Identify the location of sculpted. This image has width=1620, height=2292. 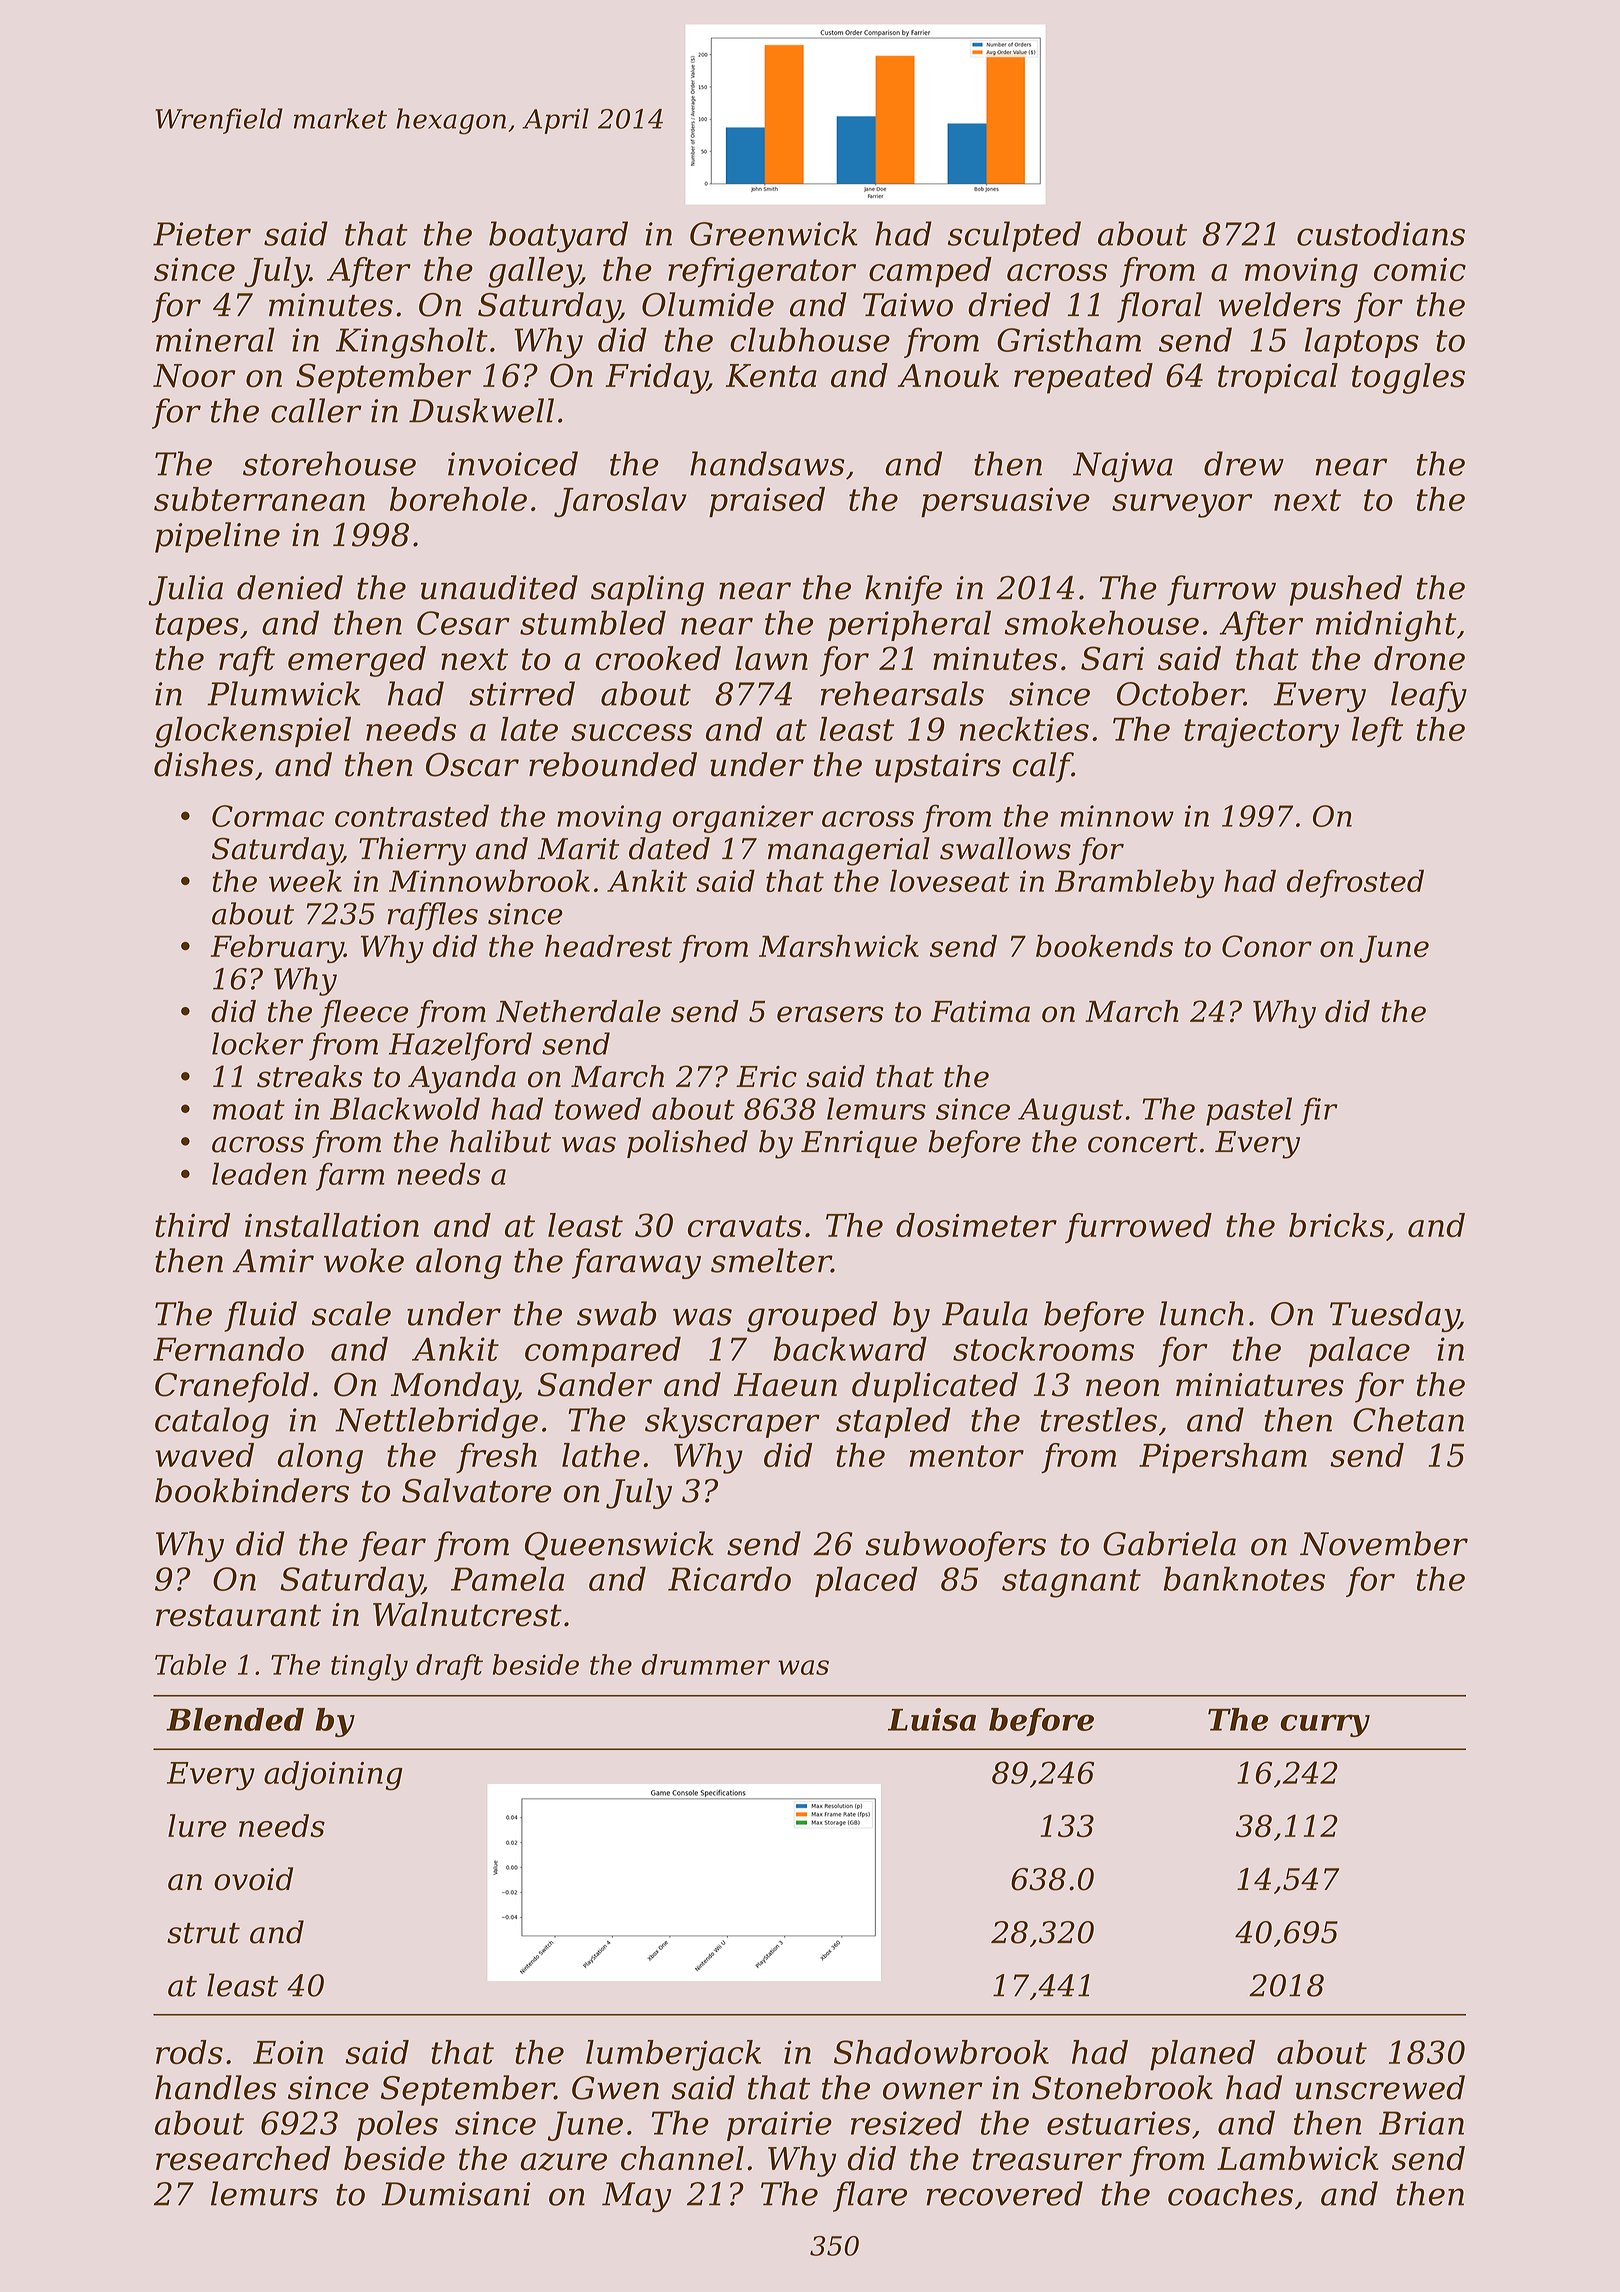
(1014, 236).
